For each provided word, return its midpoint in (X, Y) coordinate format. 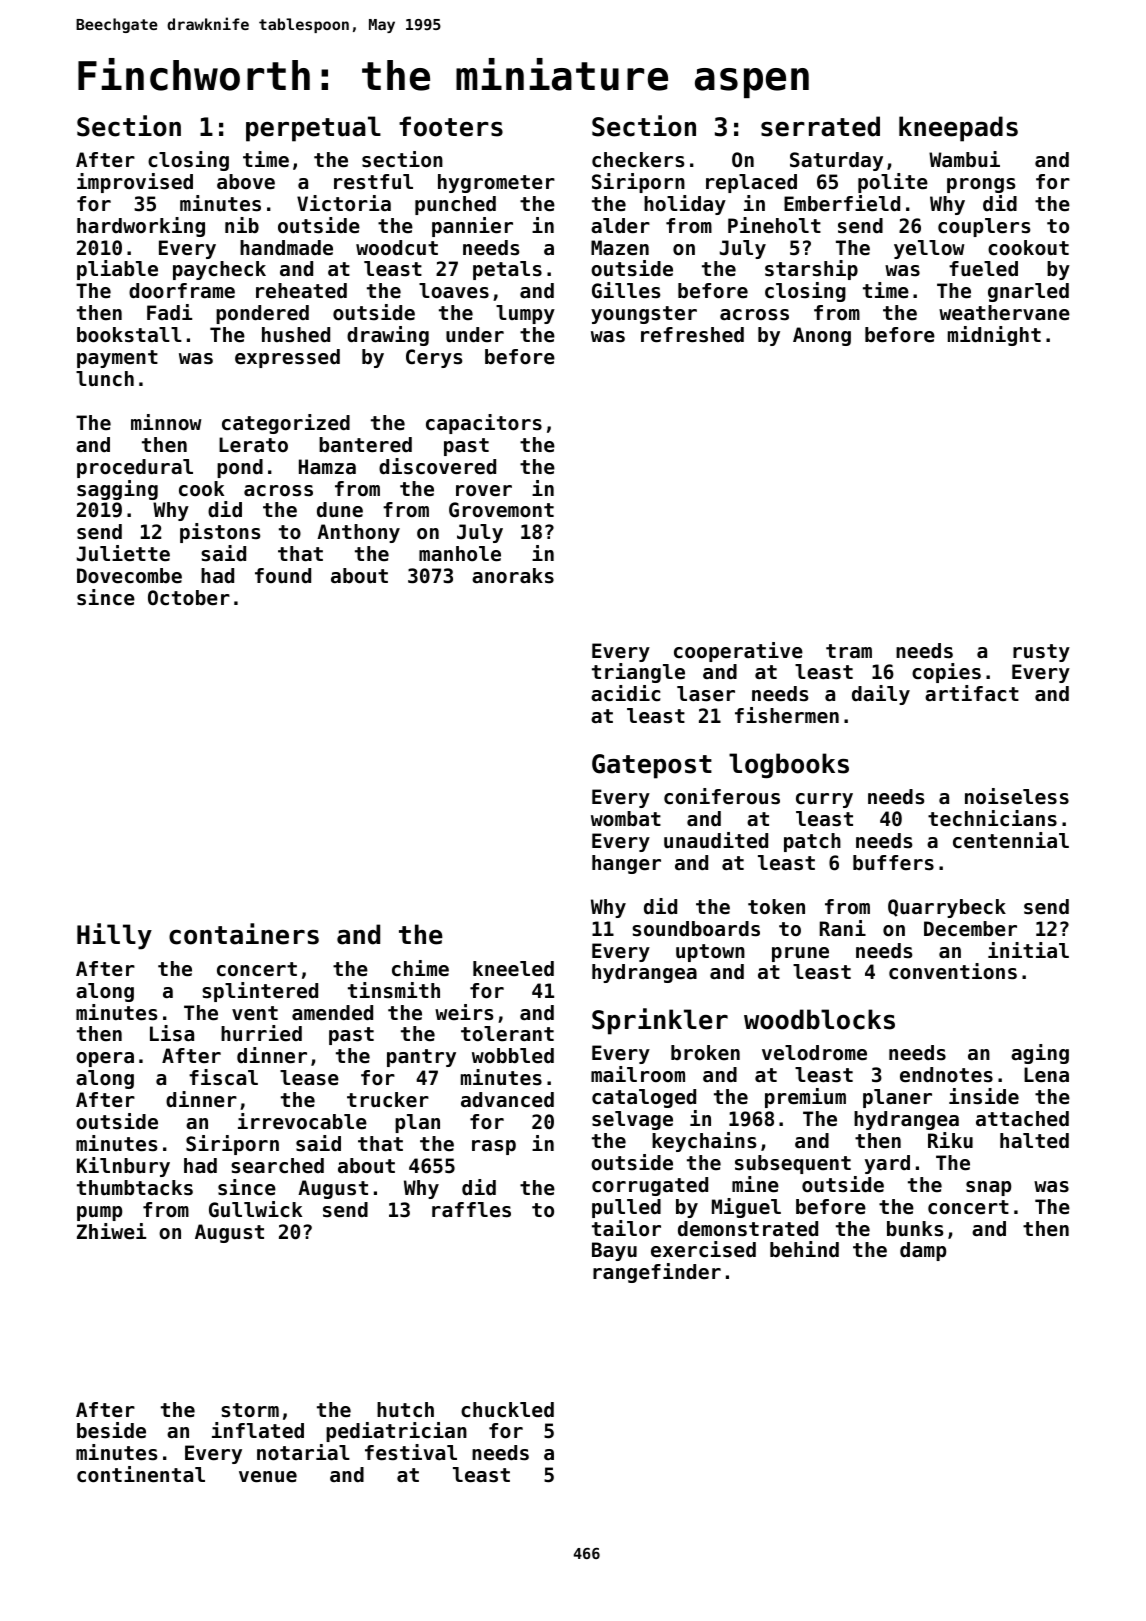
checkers (638, 160)
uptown (710, 953)
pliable (117, 270)
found (283, 576)
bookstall (129, 335)
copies (946, 673)
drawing (388, 336)
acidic (625, 693)
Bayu (614, 1251)
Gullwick (255, 1209)
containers (244, 934)
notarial (303, 1452)
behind (804, 1249)
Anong (822, 336)
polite (893, 183)
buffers (893, 863)
